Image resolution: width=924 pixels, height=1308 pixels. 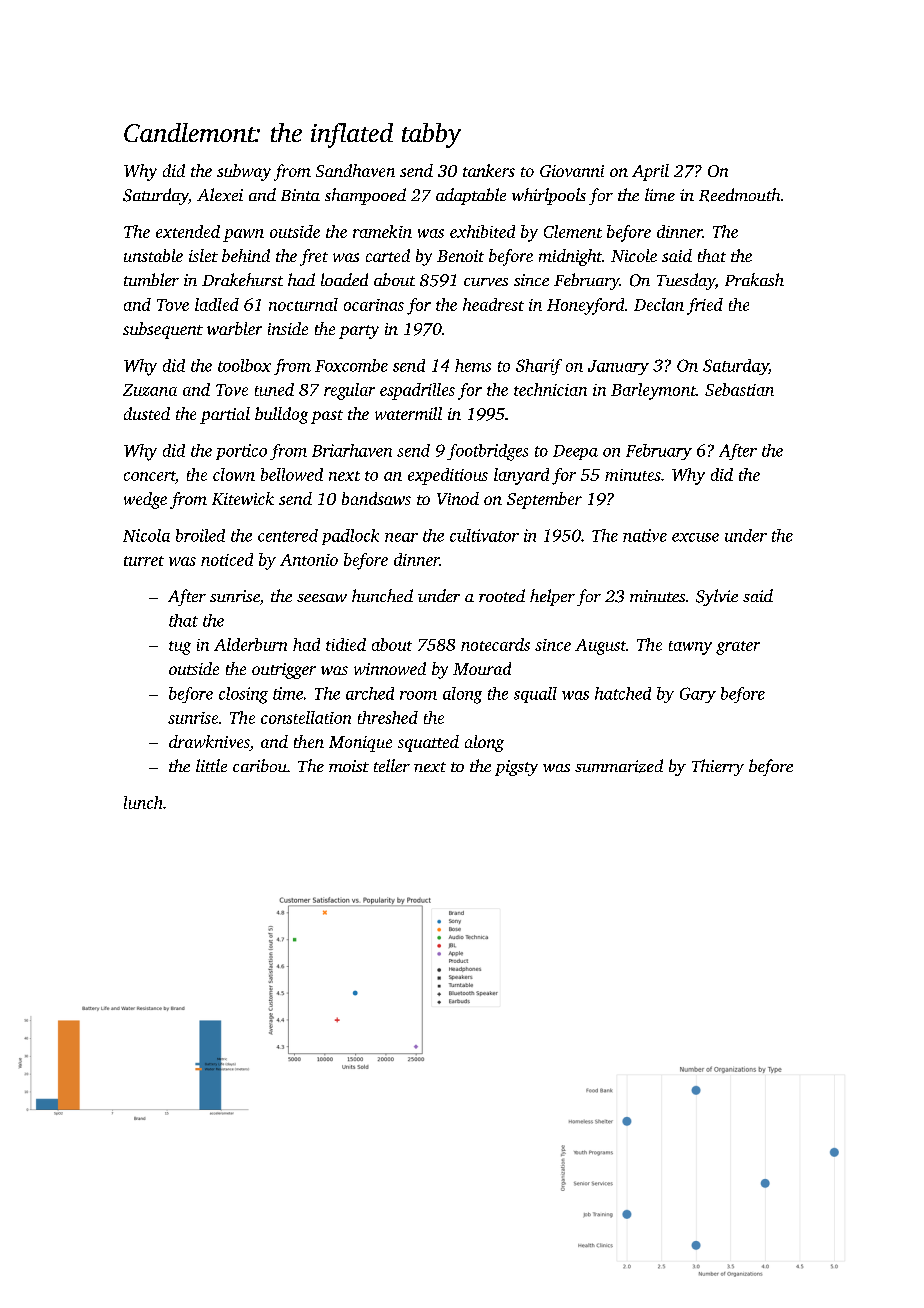 I want to click on native, so click(x=645, y=535).
